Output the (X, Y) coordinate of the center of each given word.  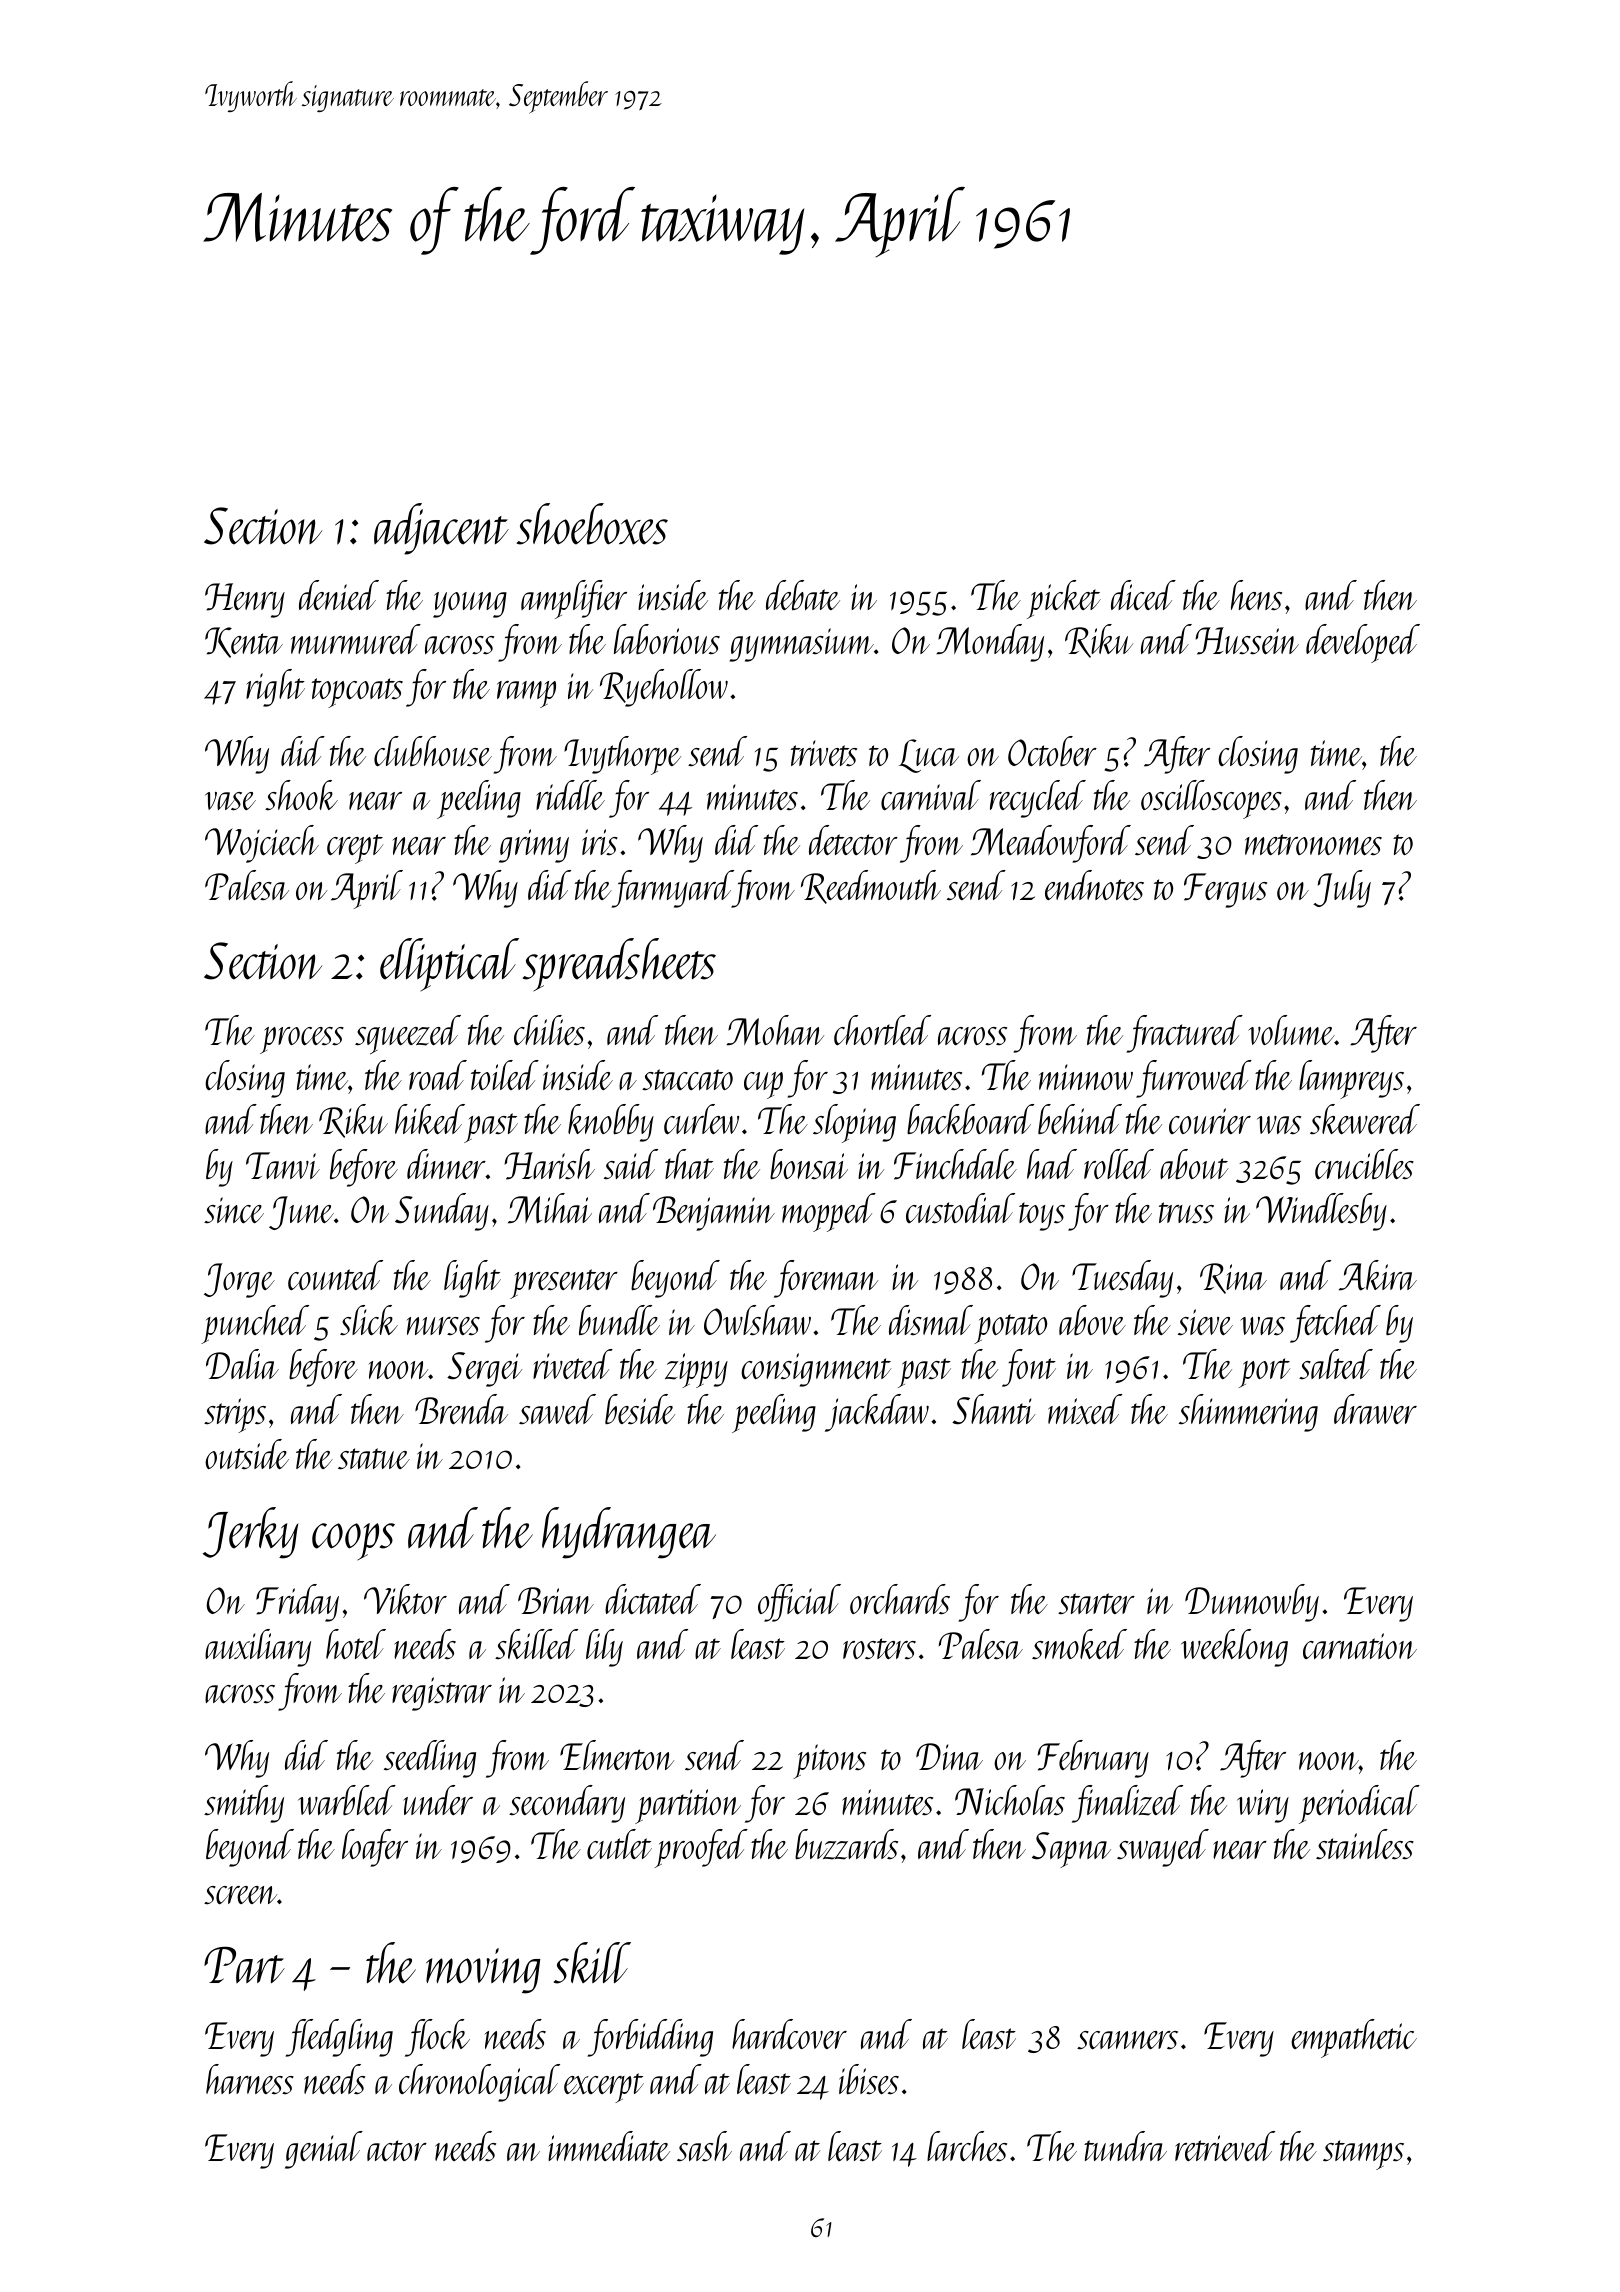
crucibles (1364, 1164)
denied (339, 595)
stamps (1363, 2155)
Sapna (1071, 1850)
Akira (1378, 1275)
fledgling (339, 2038)
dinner (446, 1164)
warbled (347, 1800)
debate (803, 595)
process (302, 1040)
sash (704, 2146)
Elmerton (617, 1755)
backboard (970, 1119)
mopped (829, 1212)
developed (1363, 643)
